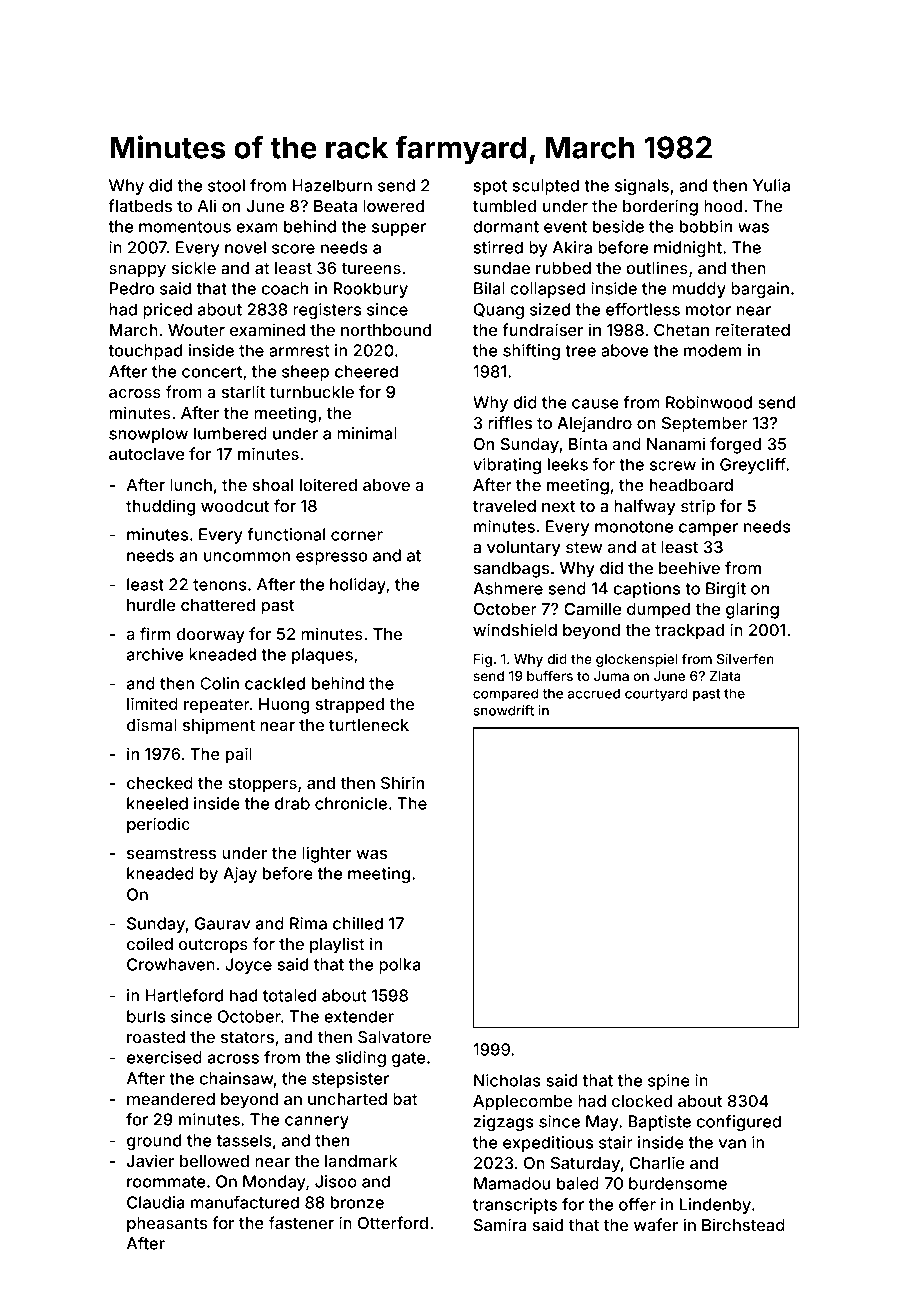  What do you see at coordinates (367, 433) in the page?
I see `minimal` at bounding box center [367, 433].
